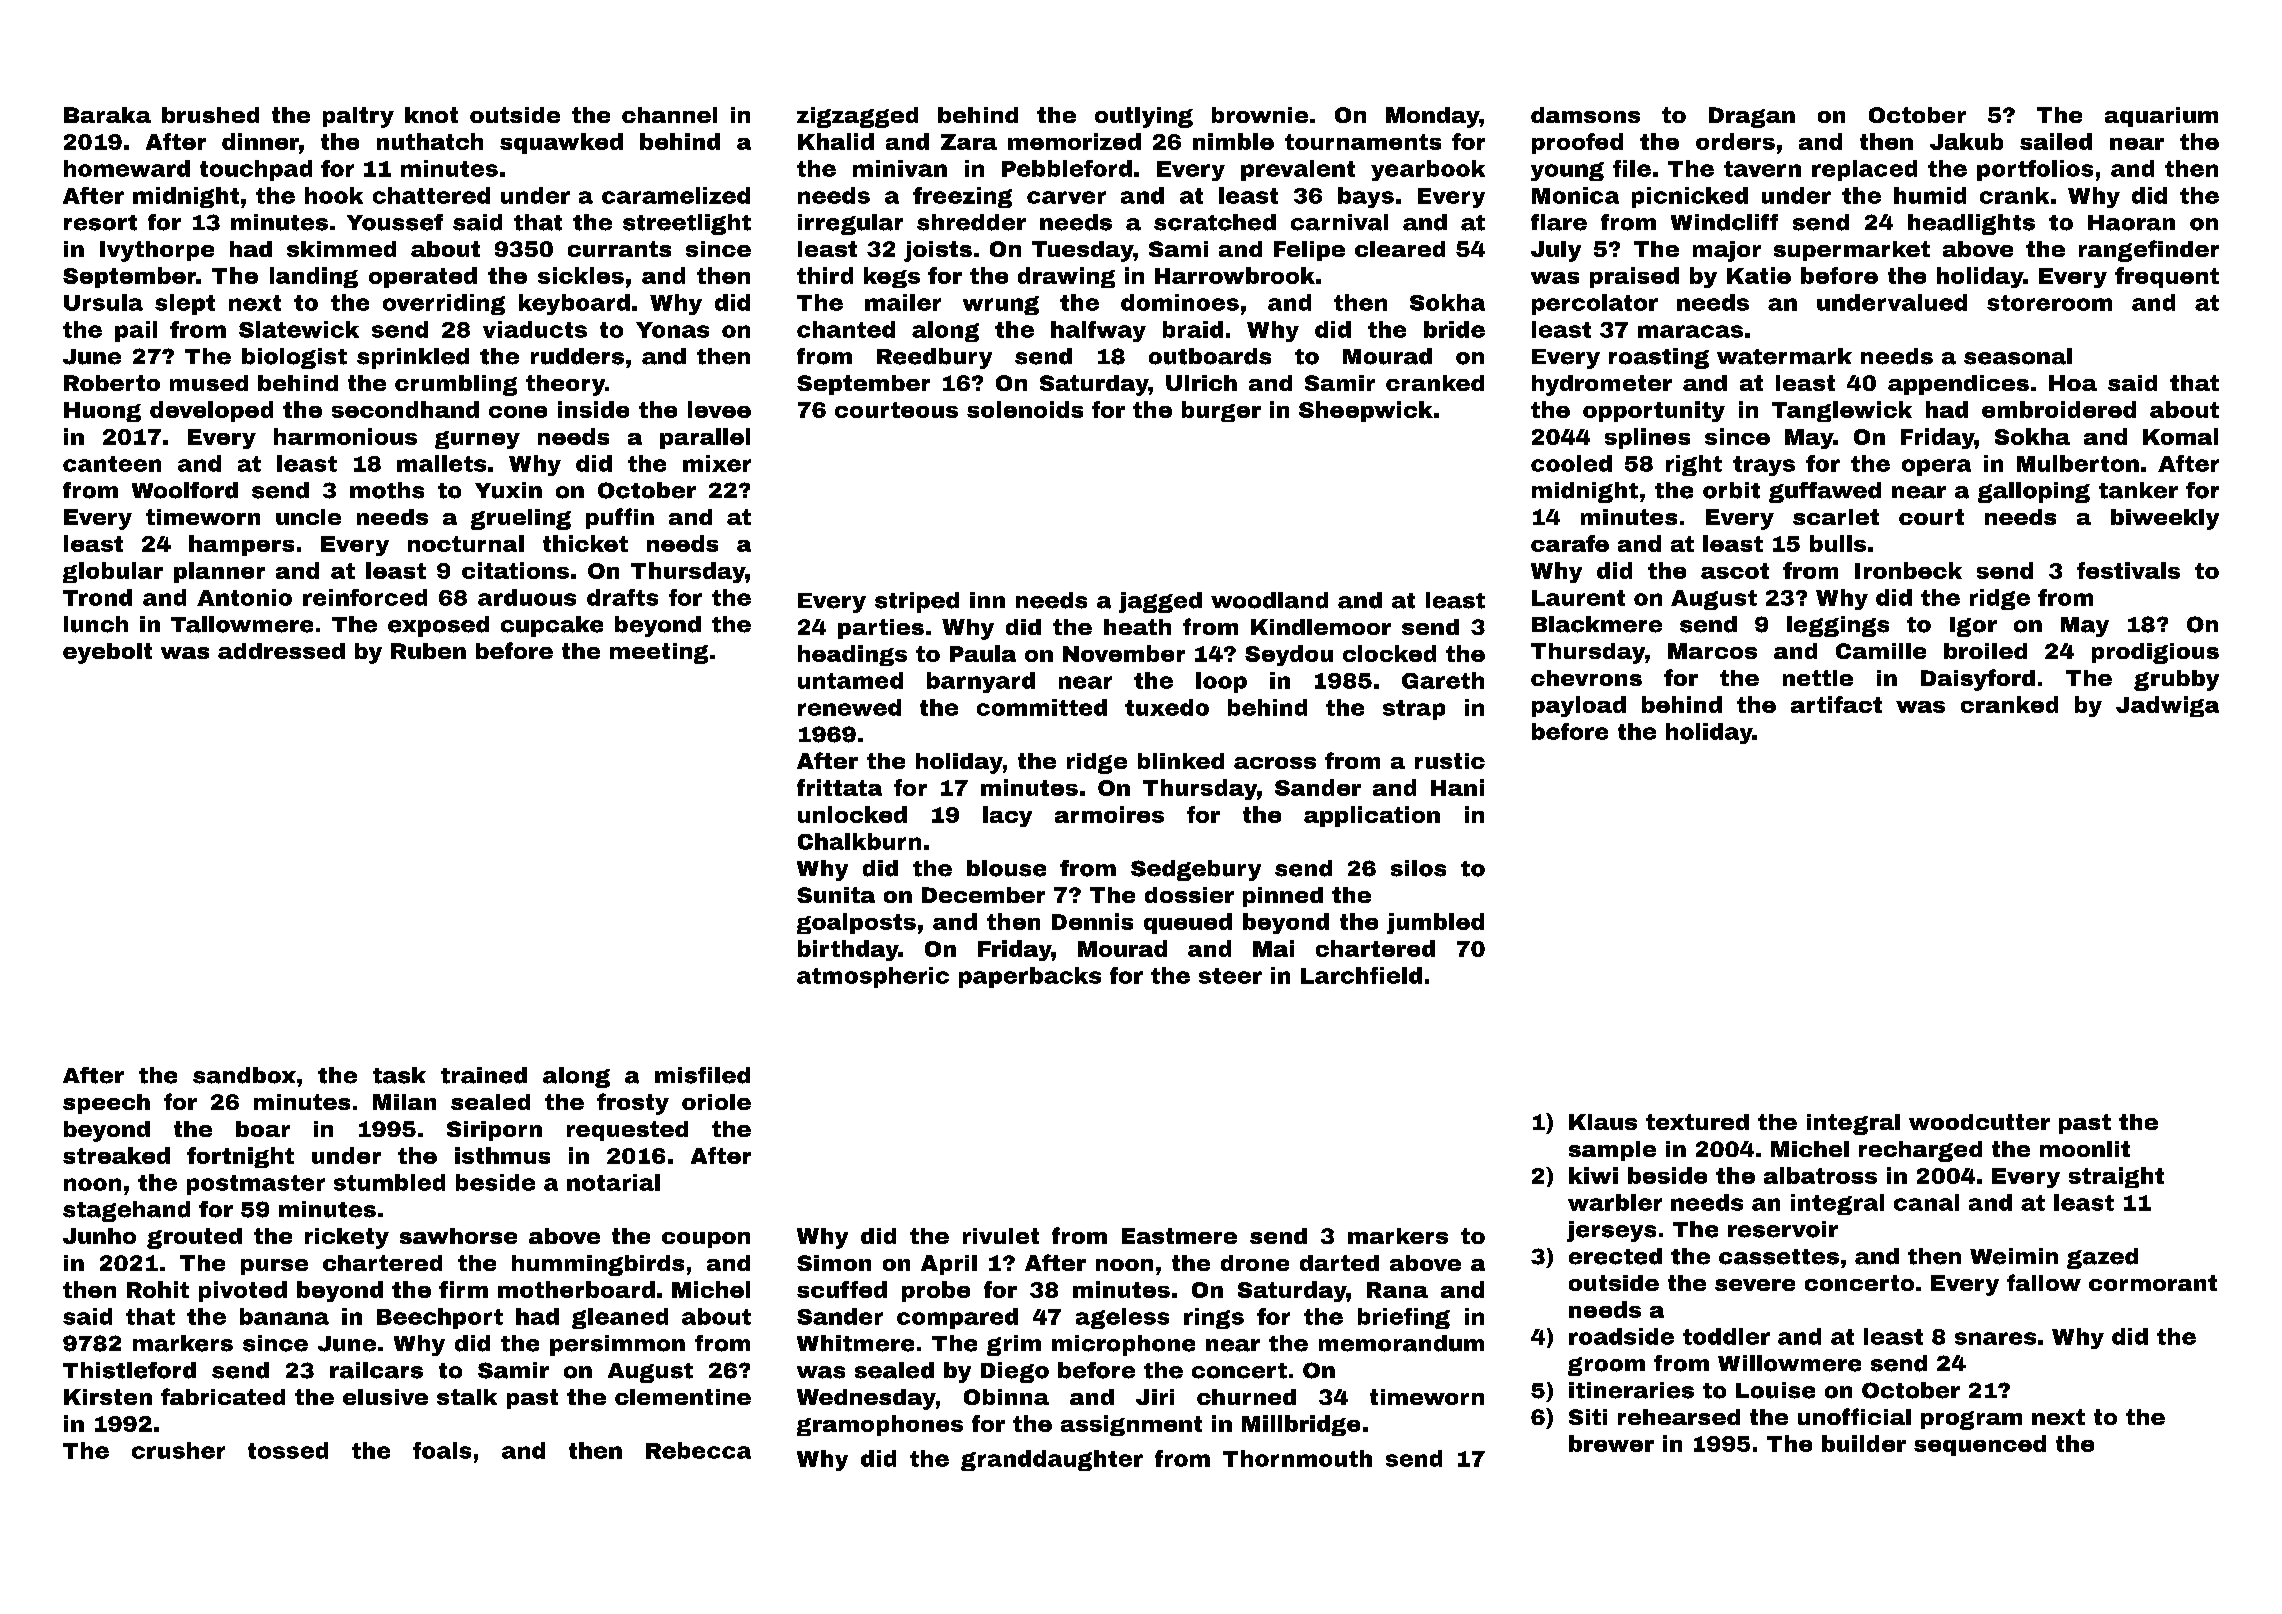  Describe the element at coordinates (1779, 1257) in the document. I see `cassettes` at that location.
